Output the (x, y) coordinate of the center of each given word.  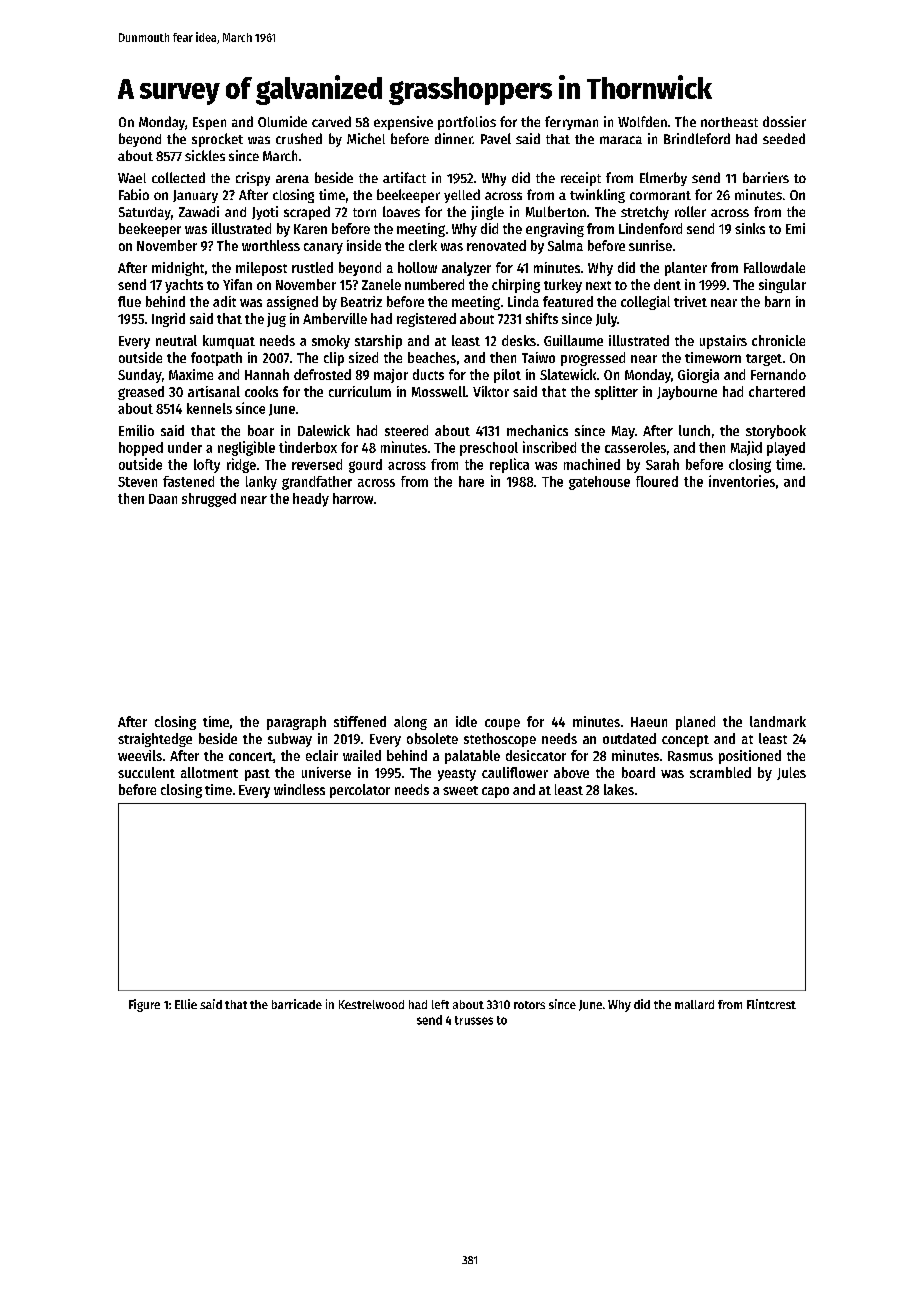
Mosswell (439, 391)
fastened (188, 481)
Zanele (381, 284)
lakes (619, 789)
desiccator (536, 755)
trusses (474, 1020)
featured (568, 301)
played (786, 449)
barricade (297, 1004)
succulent (146, 772)
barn (777, 301)
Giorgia (698, 376)
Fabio (134, 194)
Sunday (140, 376)
